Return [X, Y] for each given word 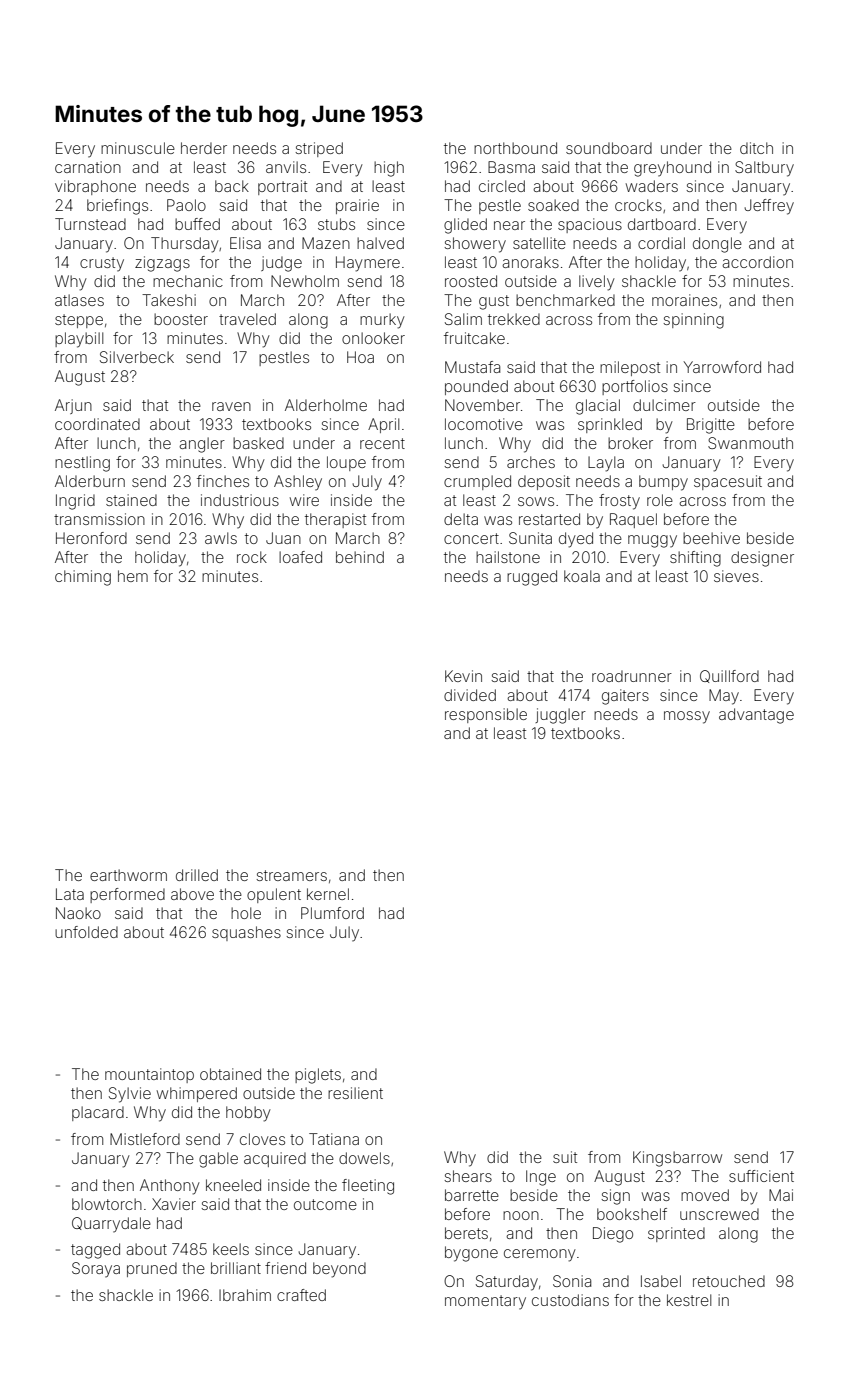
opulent [274, 895]
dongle [717, 245]
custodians [570, 1300]
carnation [88, 167]
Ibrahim [245, 1295]
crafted [301, 1295]
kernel [328, 894]
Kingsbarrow [677, 1159]
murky [382, 321]
